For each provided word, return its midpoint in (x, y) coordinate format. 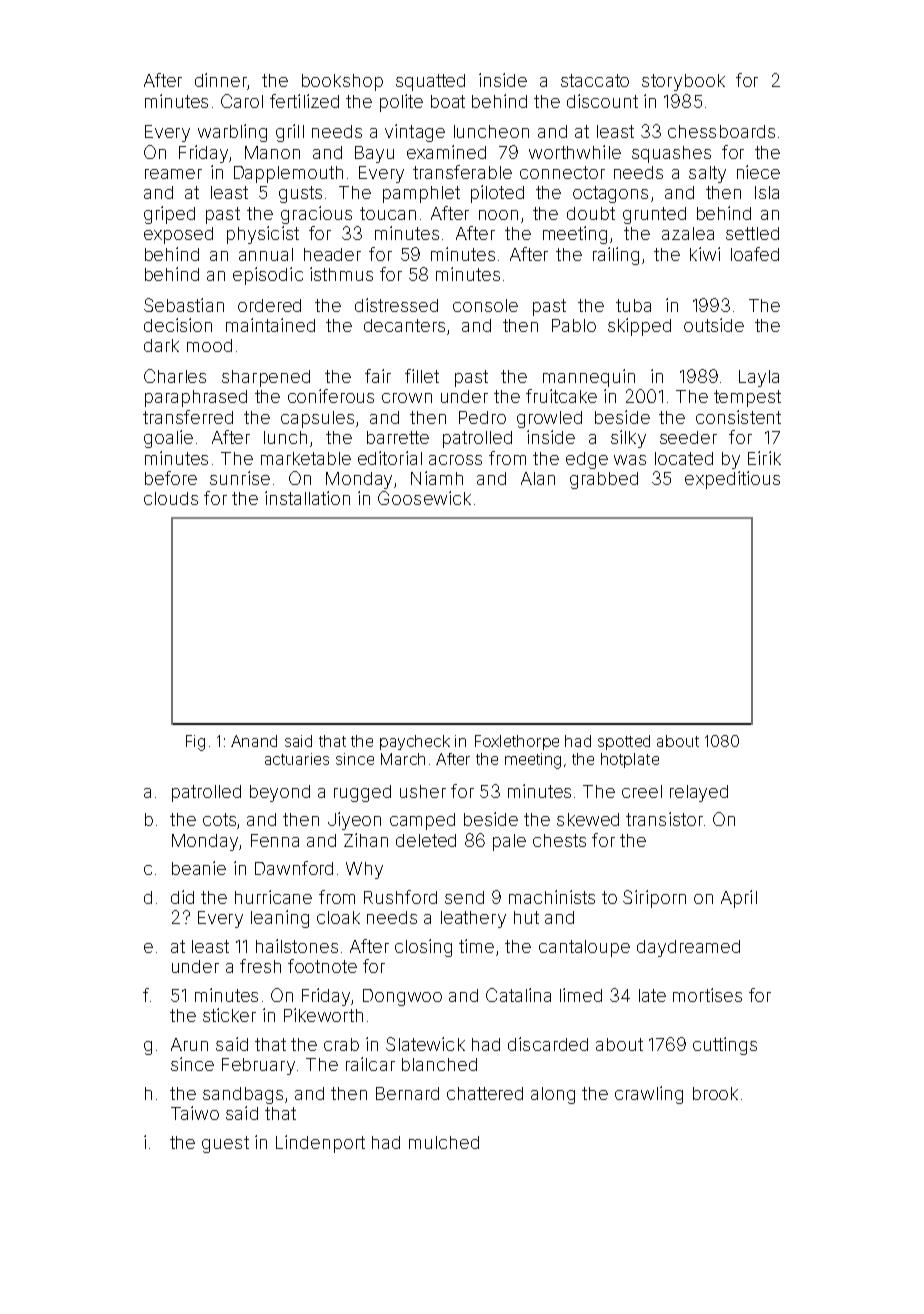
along (553, 1095)
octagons (610, 194)
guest (225, 1144)
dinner (221, 80)
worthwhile (575, 152)
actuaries (297, 759)
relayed (699, 793)
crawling (649, 1095)
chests (559, 840)
